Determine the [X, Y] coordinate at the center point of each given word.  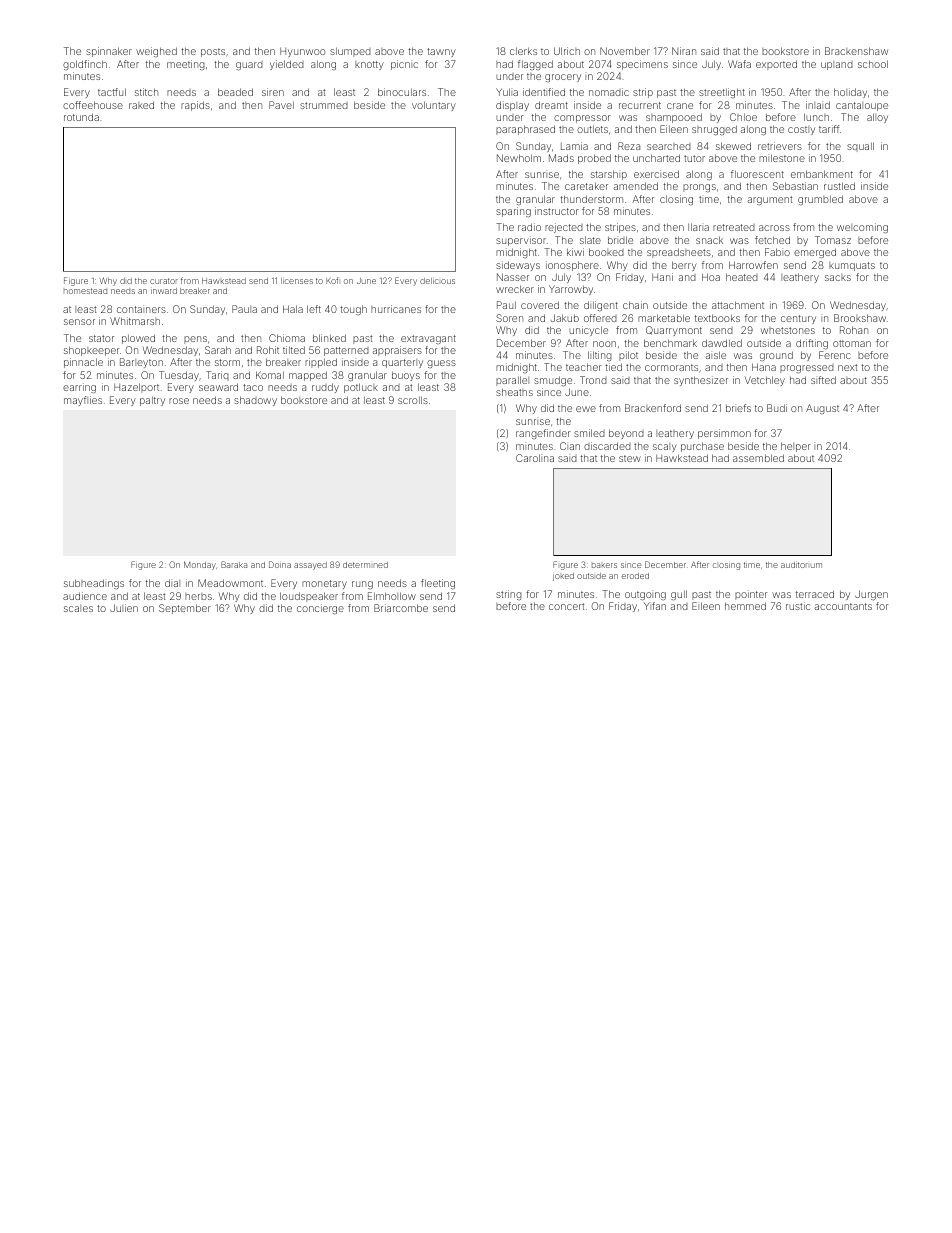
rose [179, 401]
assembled [758, 458]
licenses [297, 281]
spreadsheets [679, 253]
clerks [523, 51]
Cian [570, 446]
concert [566, 606]
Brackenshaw [856, 51]
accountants [843, 606]
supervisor [521, 241]
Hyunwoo [303, 52]
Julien [124, 608]
